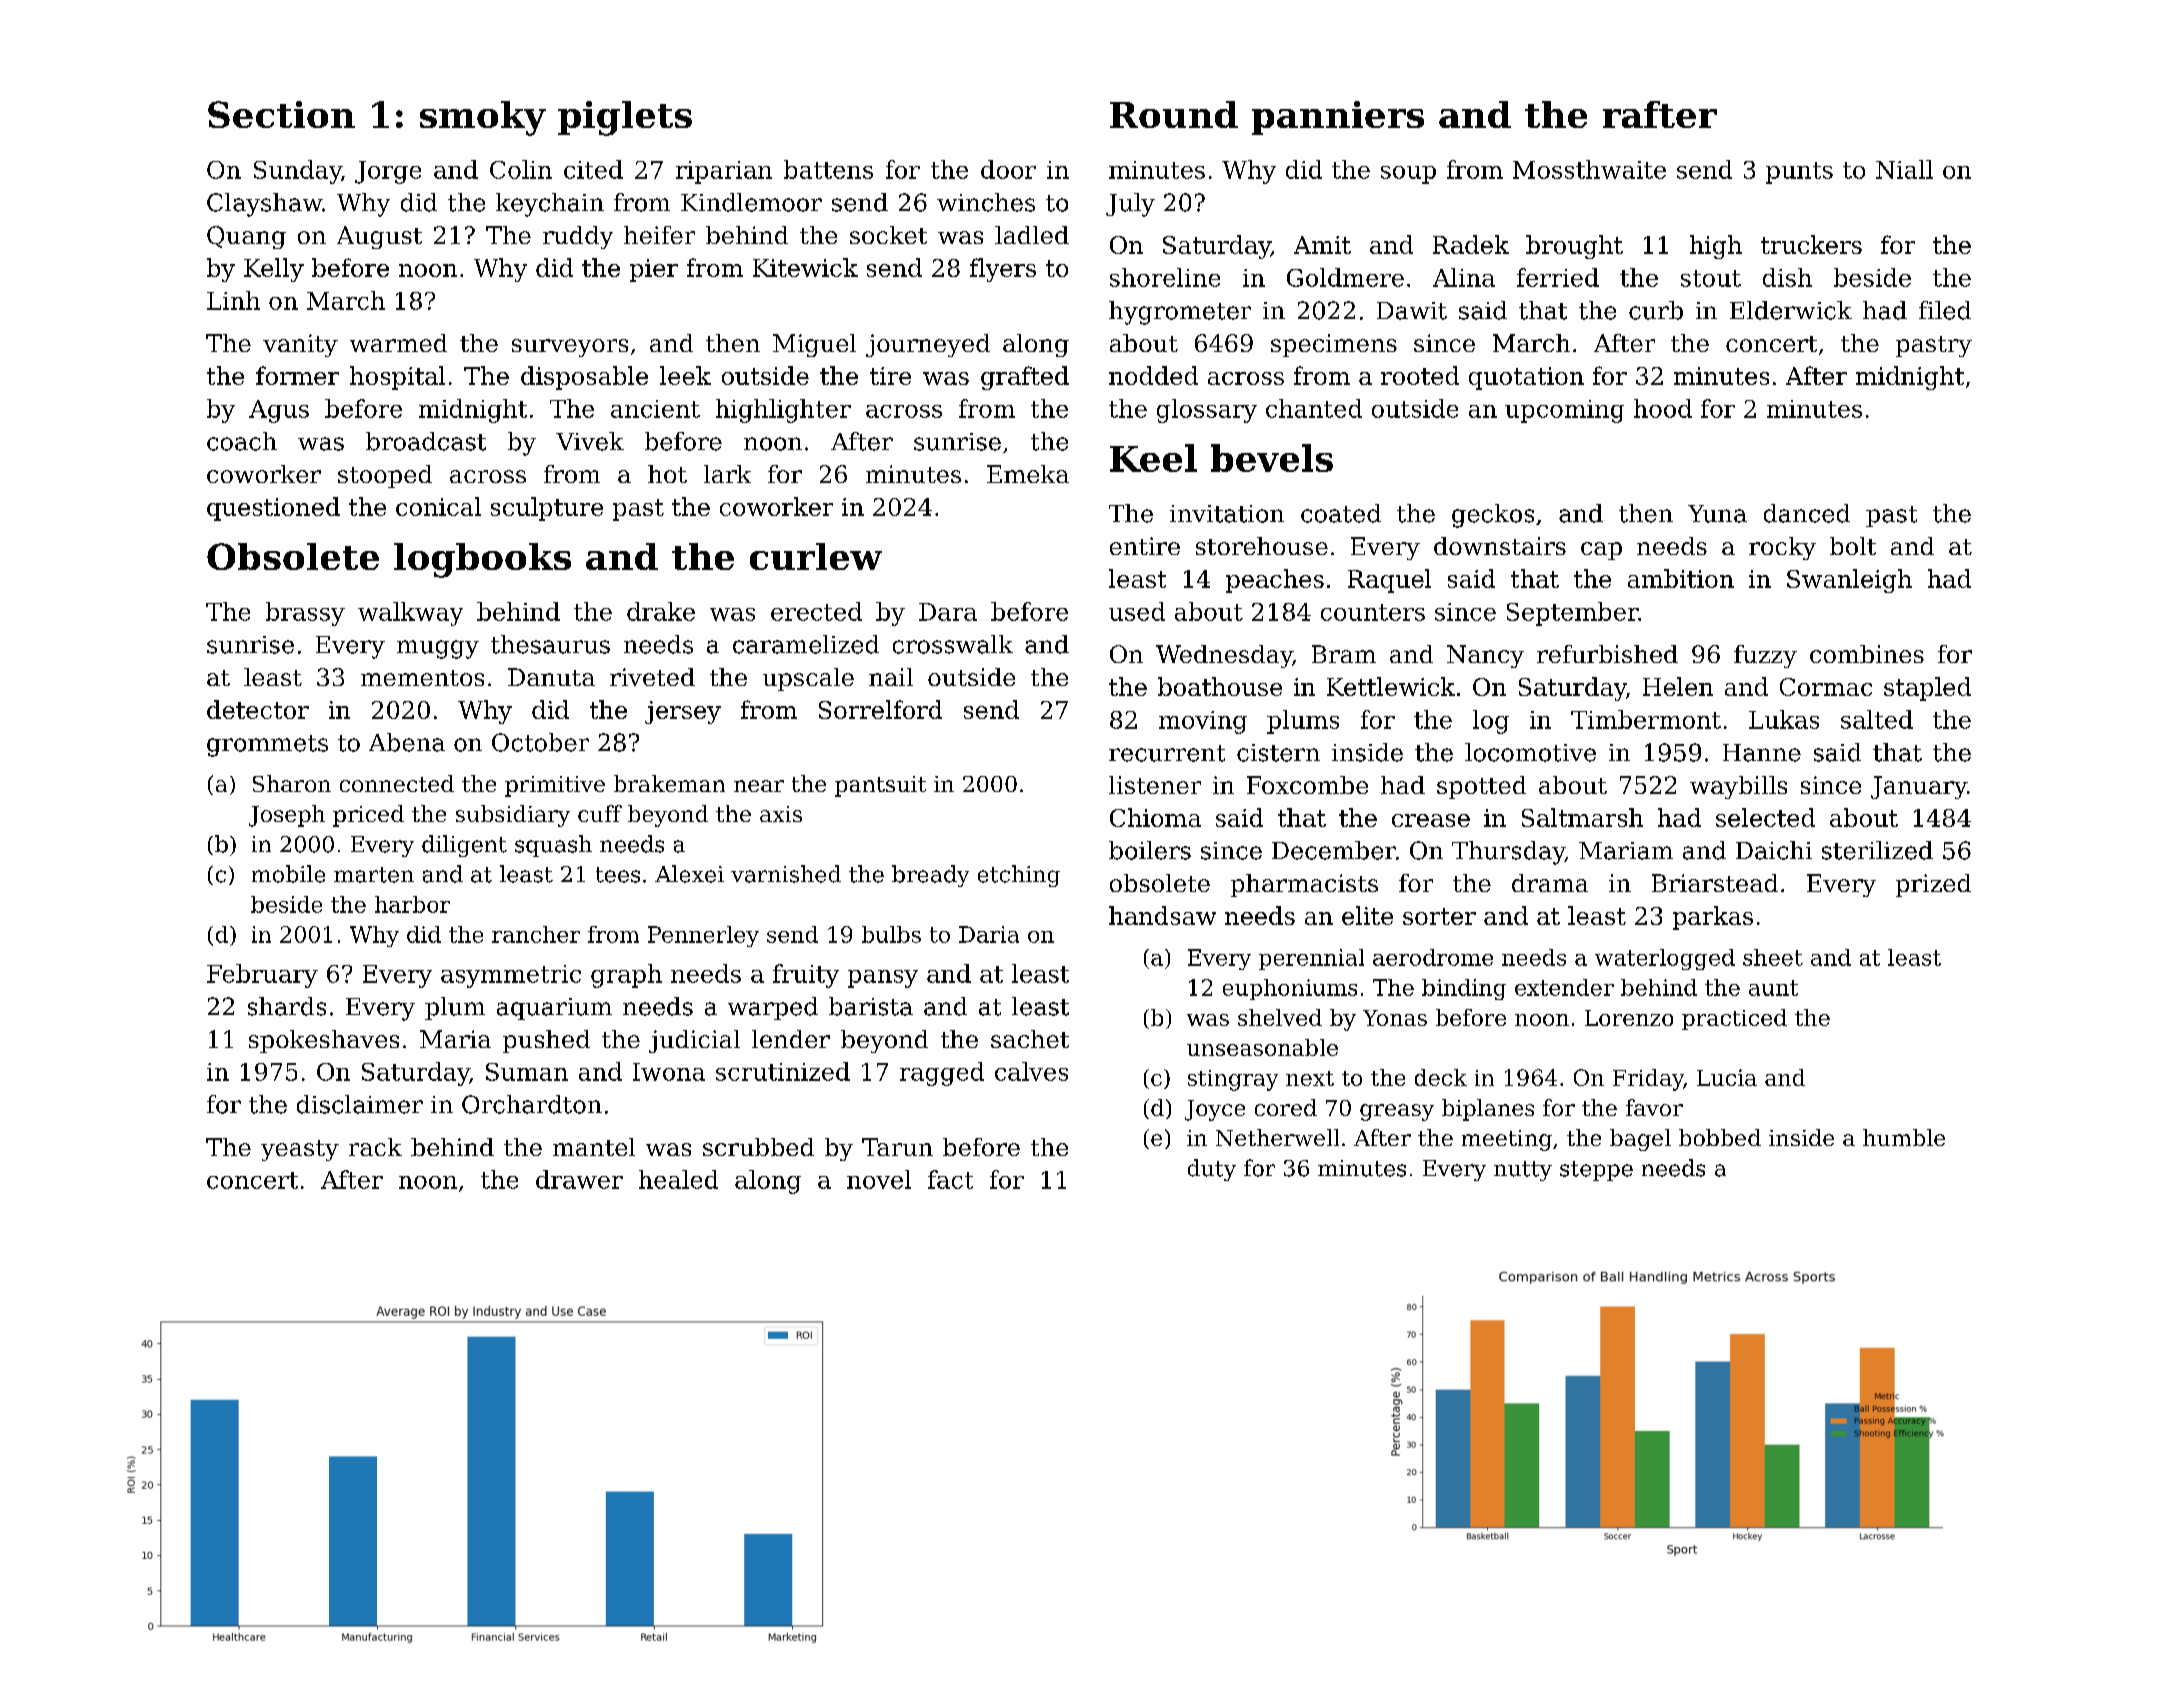 The width and height of the image is (2178, 1683). What do you see at coordinates (897, 1147) in the image?
I see `Tarun` at bounding box center [897, 1147].
